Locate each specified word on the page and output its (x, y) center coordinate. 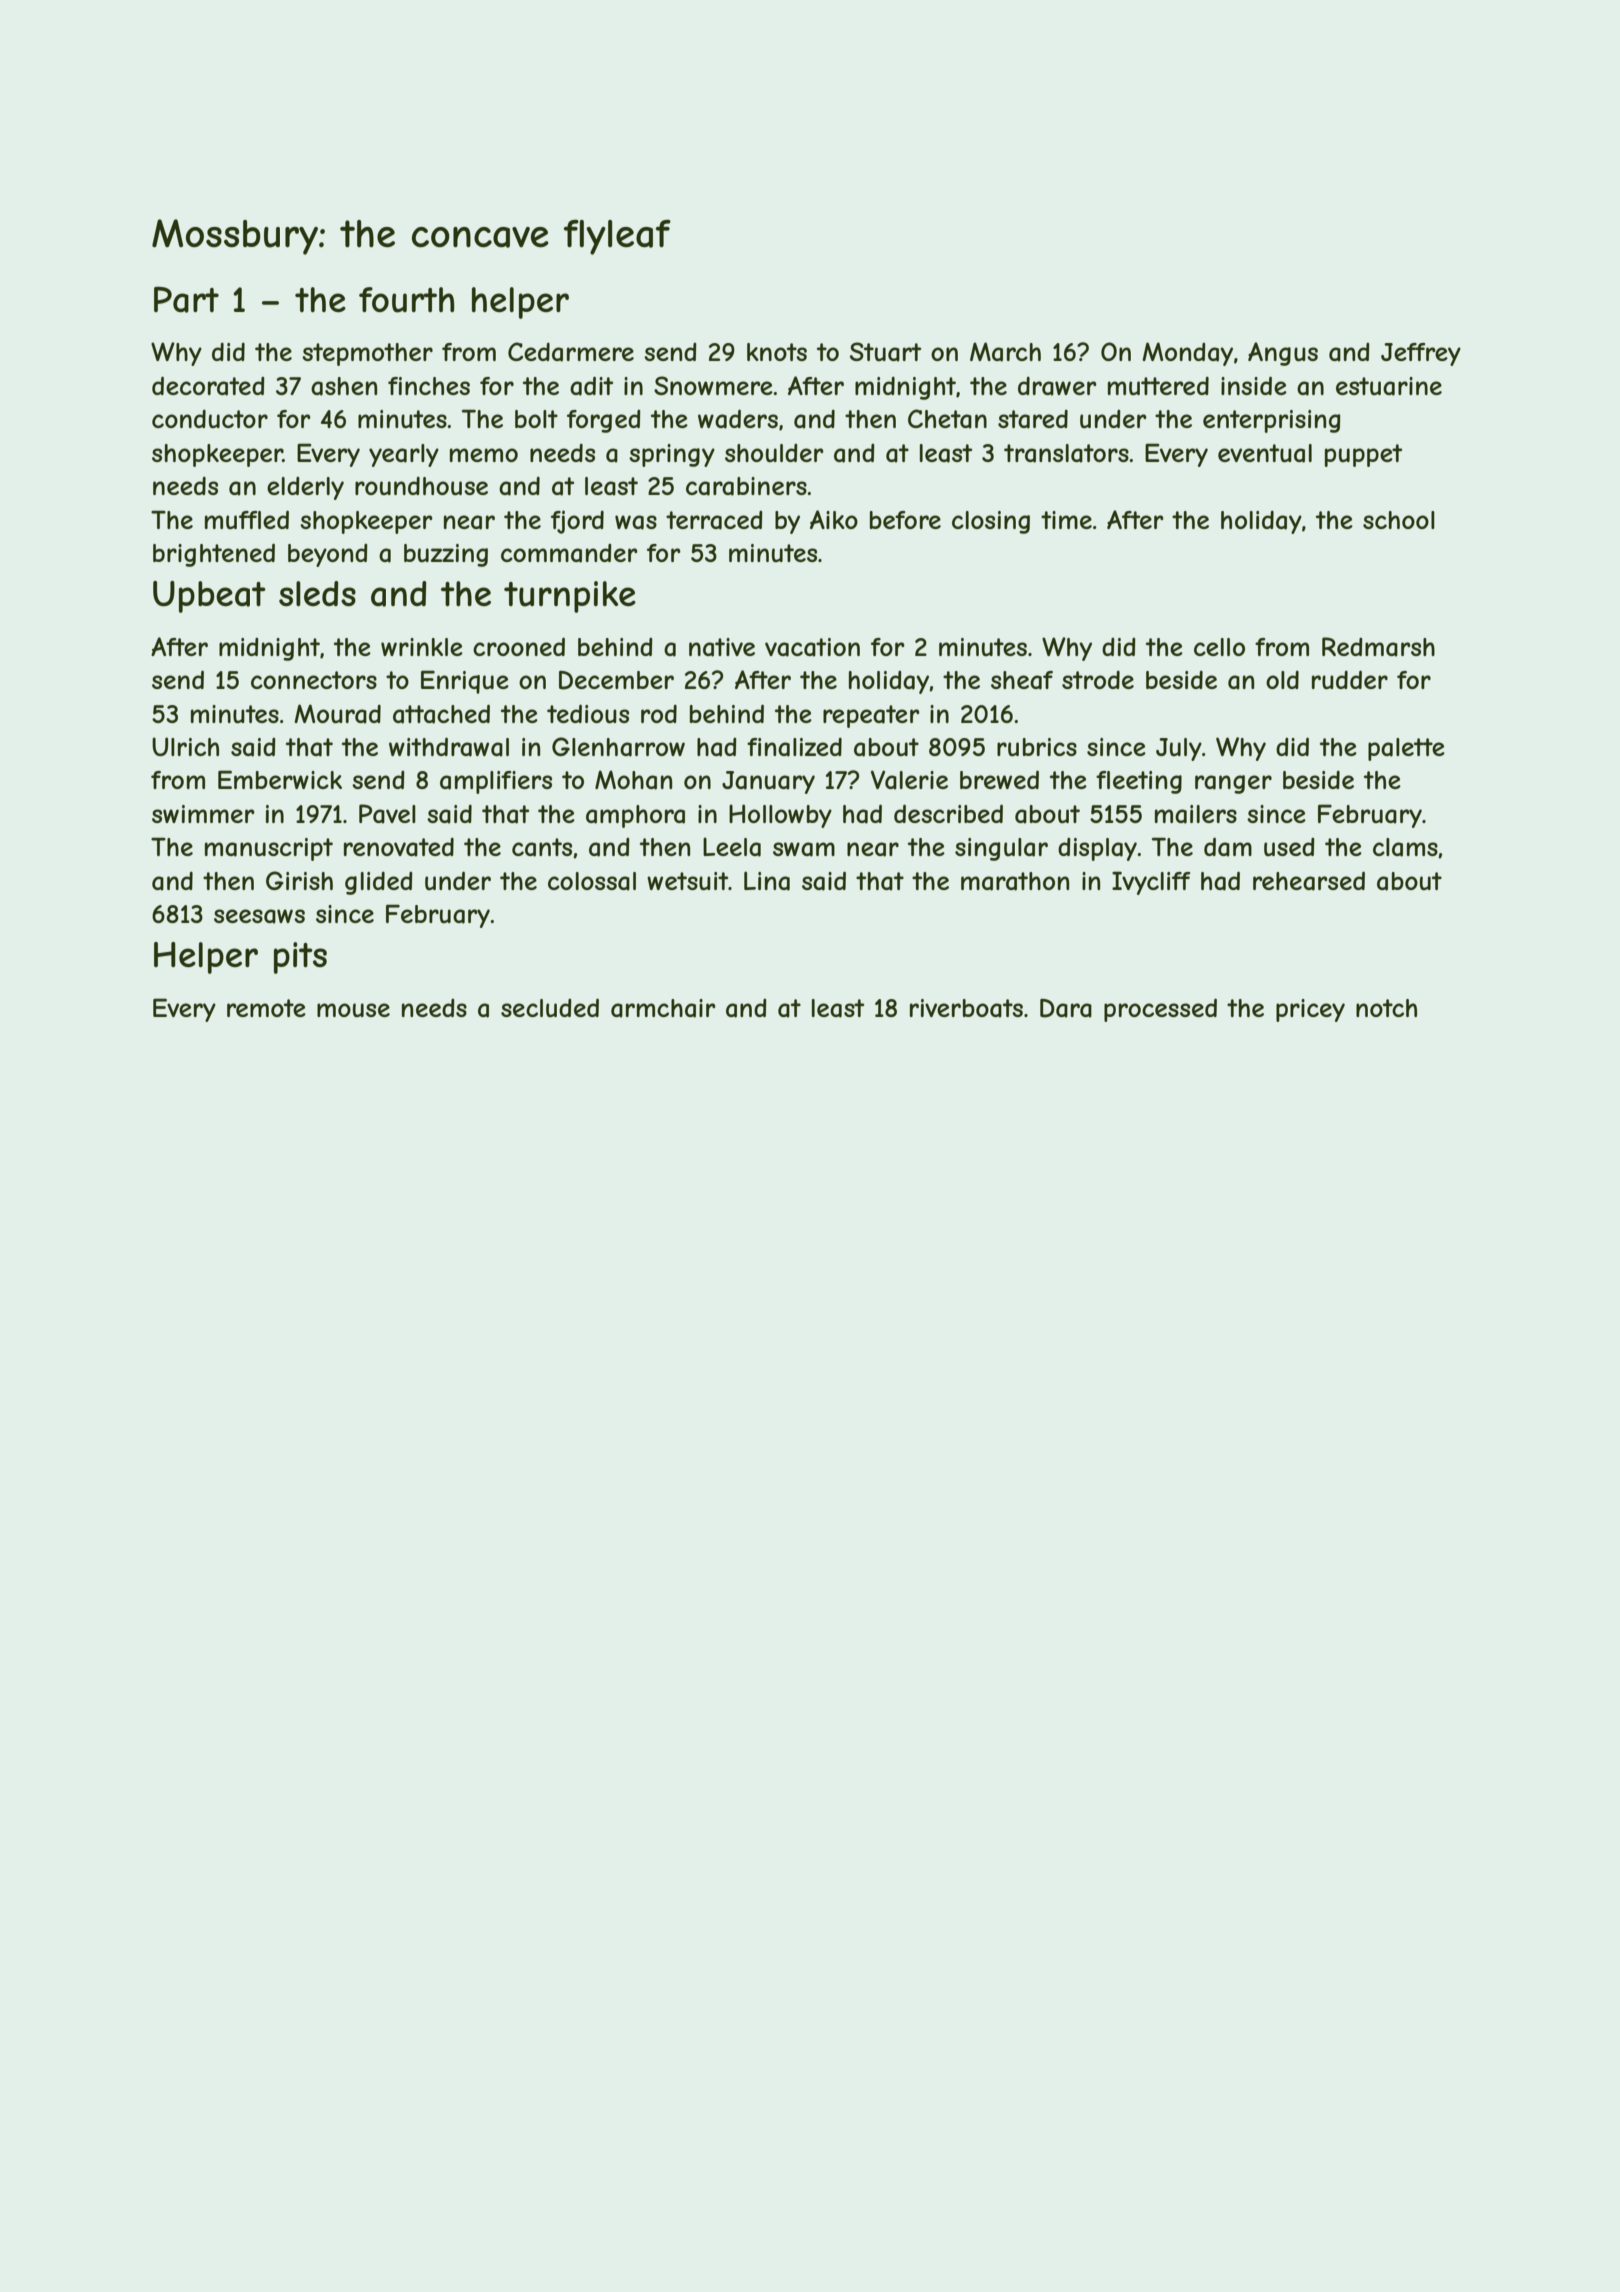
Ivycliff (1151, 883)
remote (266, 1008)
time (1066, 520)
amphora (635, 816)
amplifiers (496, 782)
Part (186, 300)
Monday (1187, 354)
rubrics (1037, 747)
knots (777, 352)
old (1282, 680)
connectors (314, 680)
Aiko (834, 519)
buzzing (446, 555)
